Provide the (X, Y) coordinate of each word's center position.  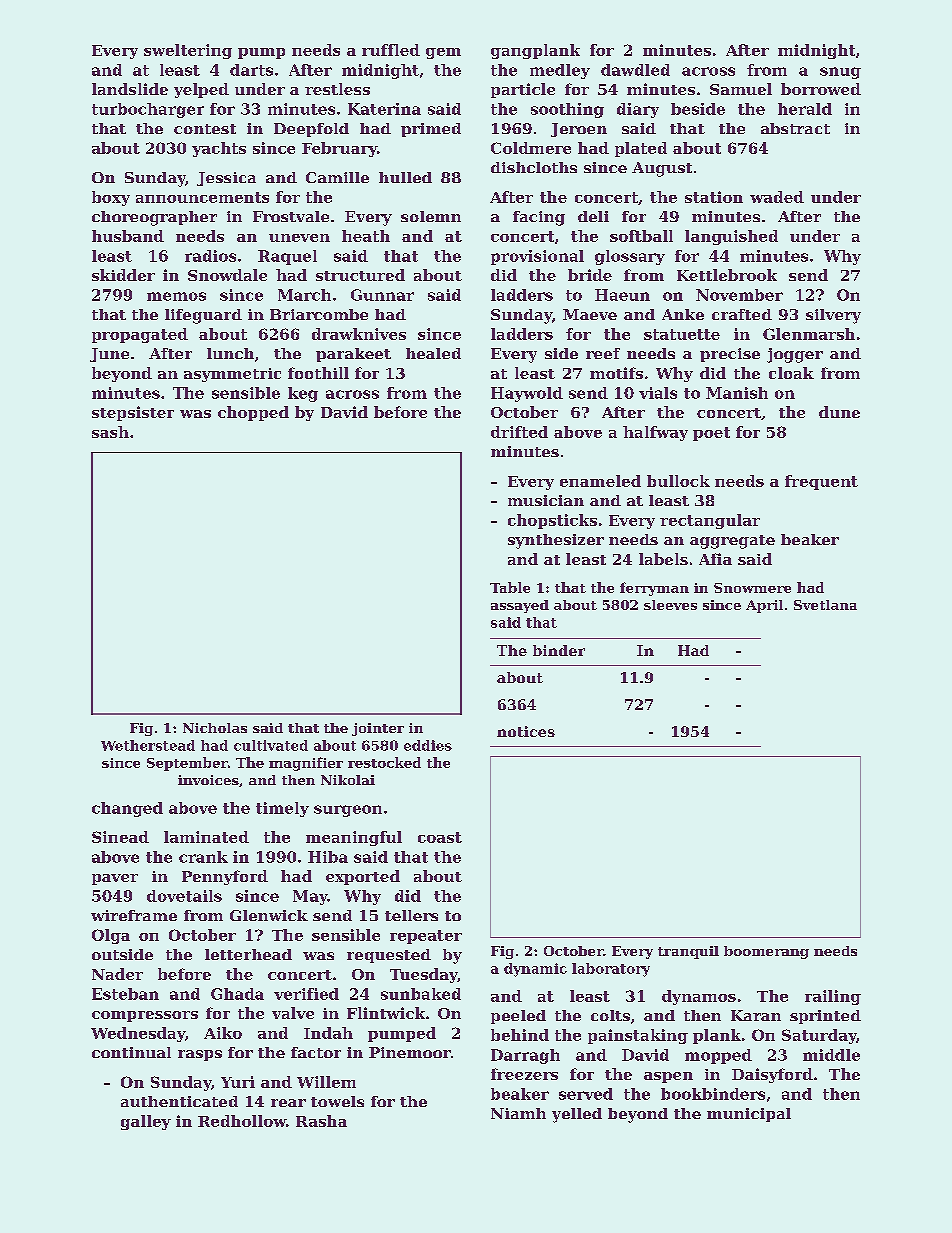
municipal (749, 1115)
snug (840, 73)
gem (443, 53)
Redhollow (242, 1121)
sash (110, 432)
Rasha (321, 1121)
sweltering (188, 51)
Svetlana (825, 605)
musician (546, 500)
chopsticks (552, 521)
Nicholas (215, 728)
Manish (737, 393)
